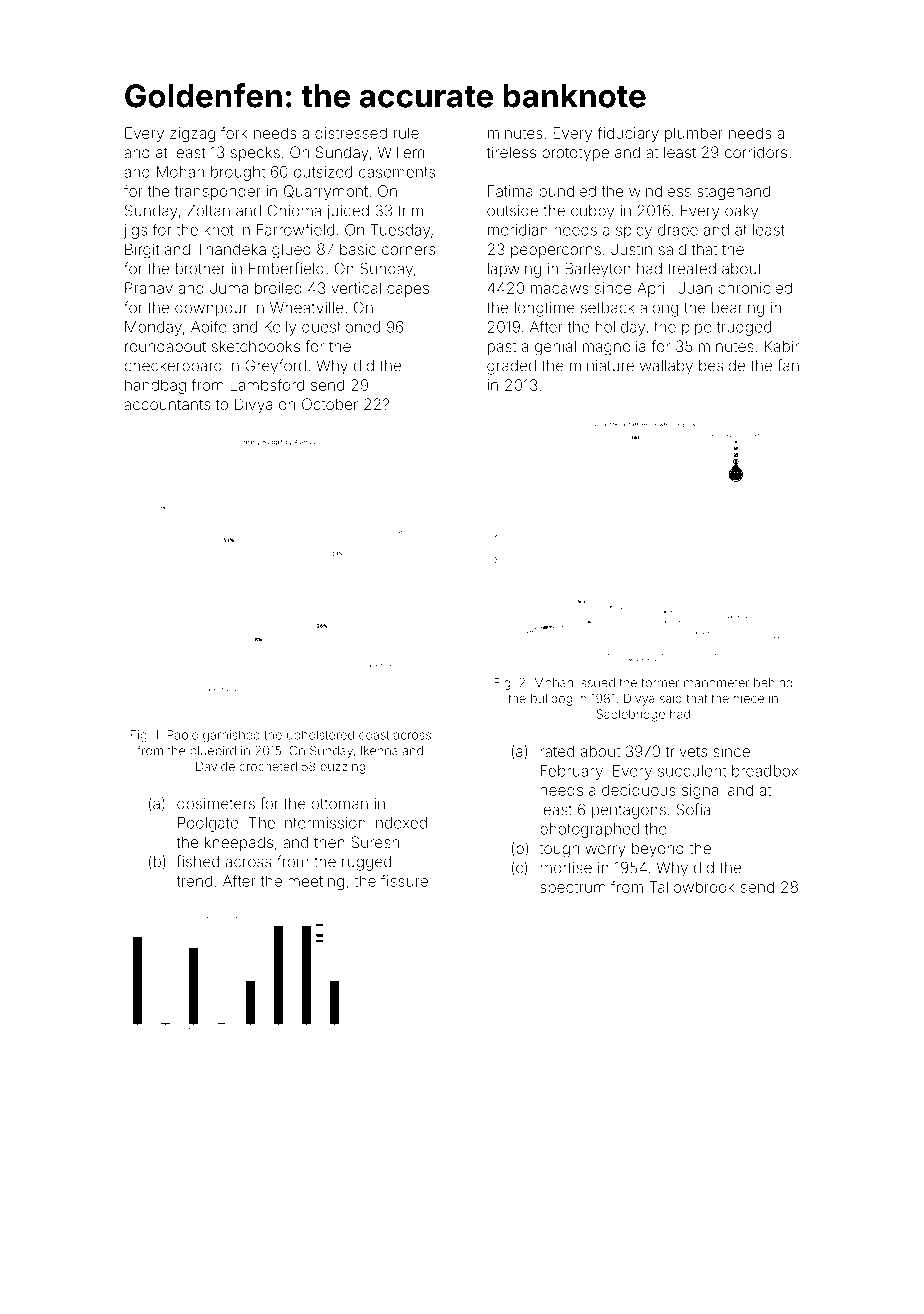 The height and width of the screenshot is (1314, 924). Describe the element at coordinates (341, 328) in the screenshot. I see `questioned` at that location.
